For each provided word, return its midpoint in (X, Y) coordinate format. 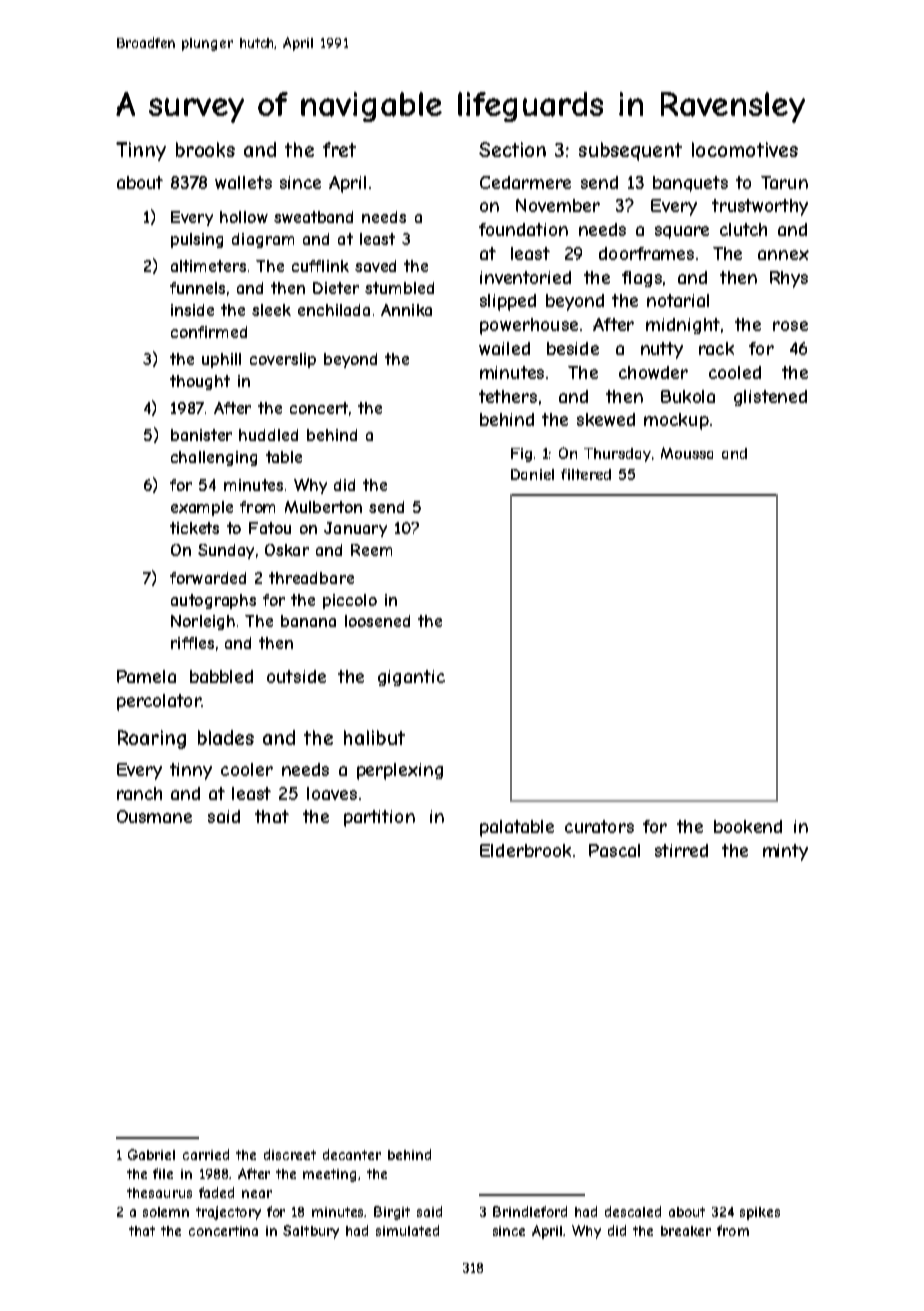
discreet (290, 1154)
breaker (686, 1231)
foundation (523, 229)
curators (599, 826)
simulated (407, 1230)
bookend (748, 826)
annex (783, 255)
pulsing (197, 240)
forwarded (208, 578)
